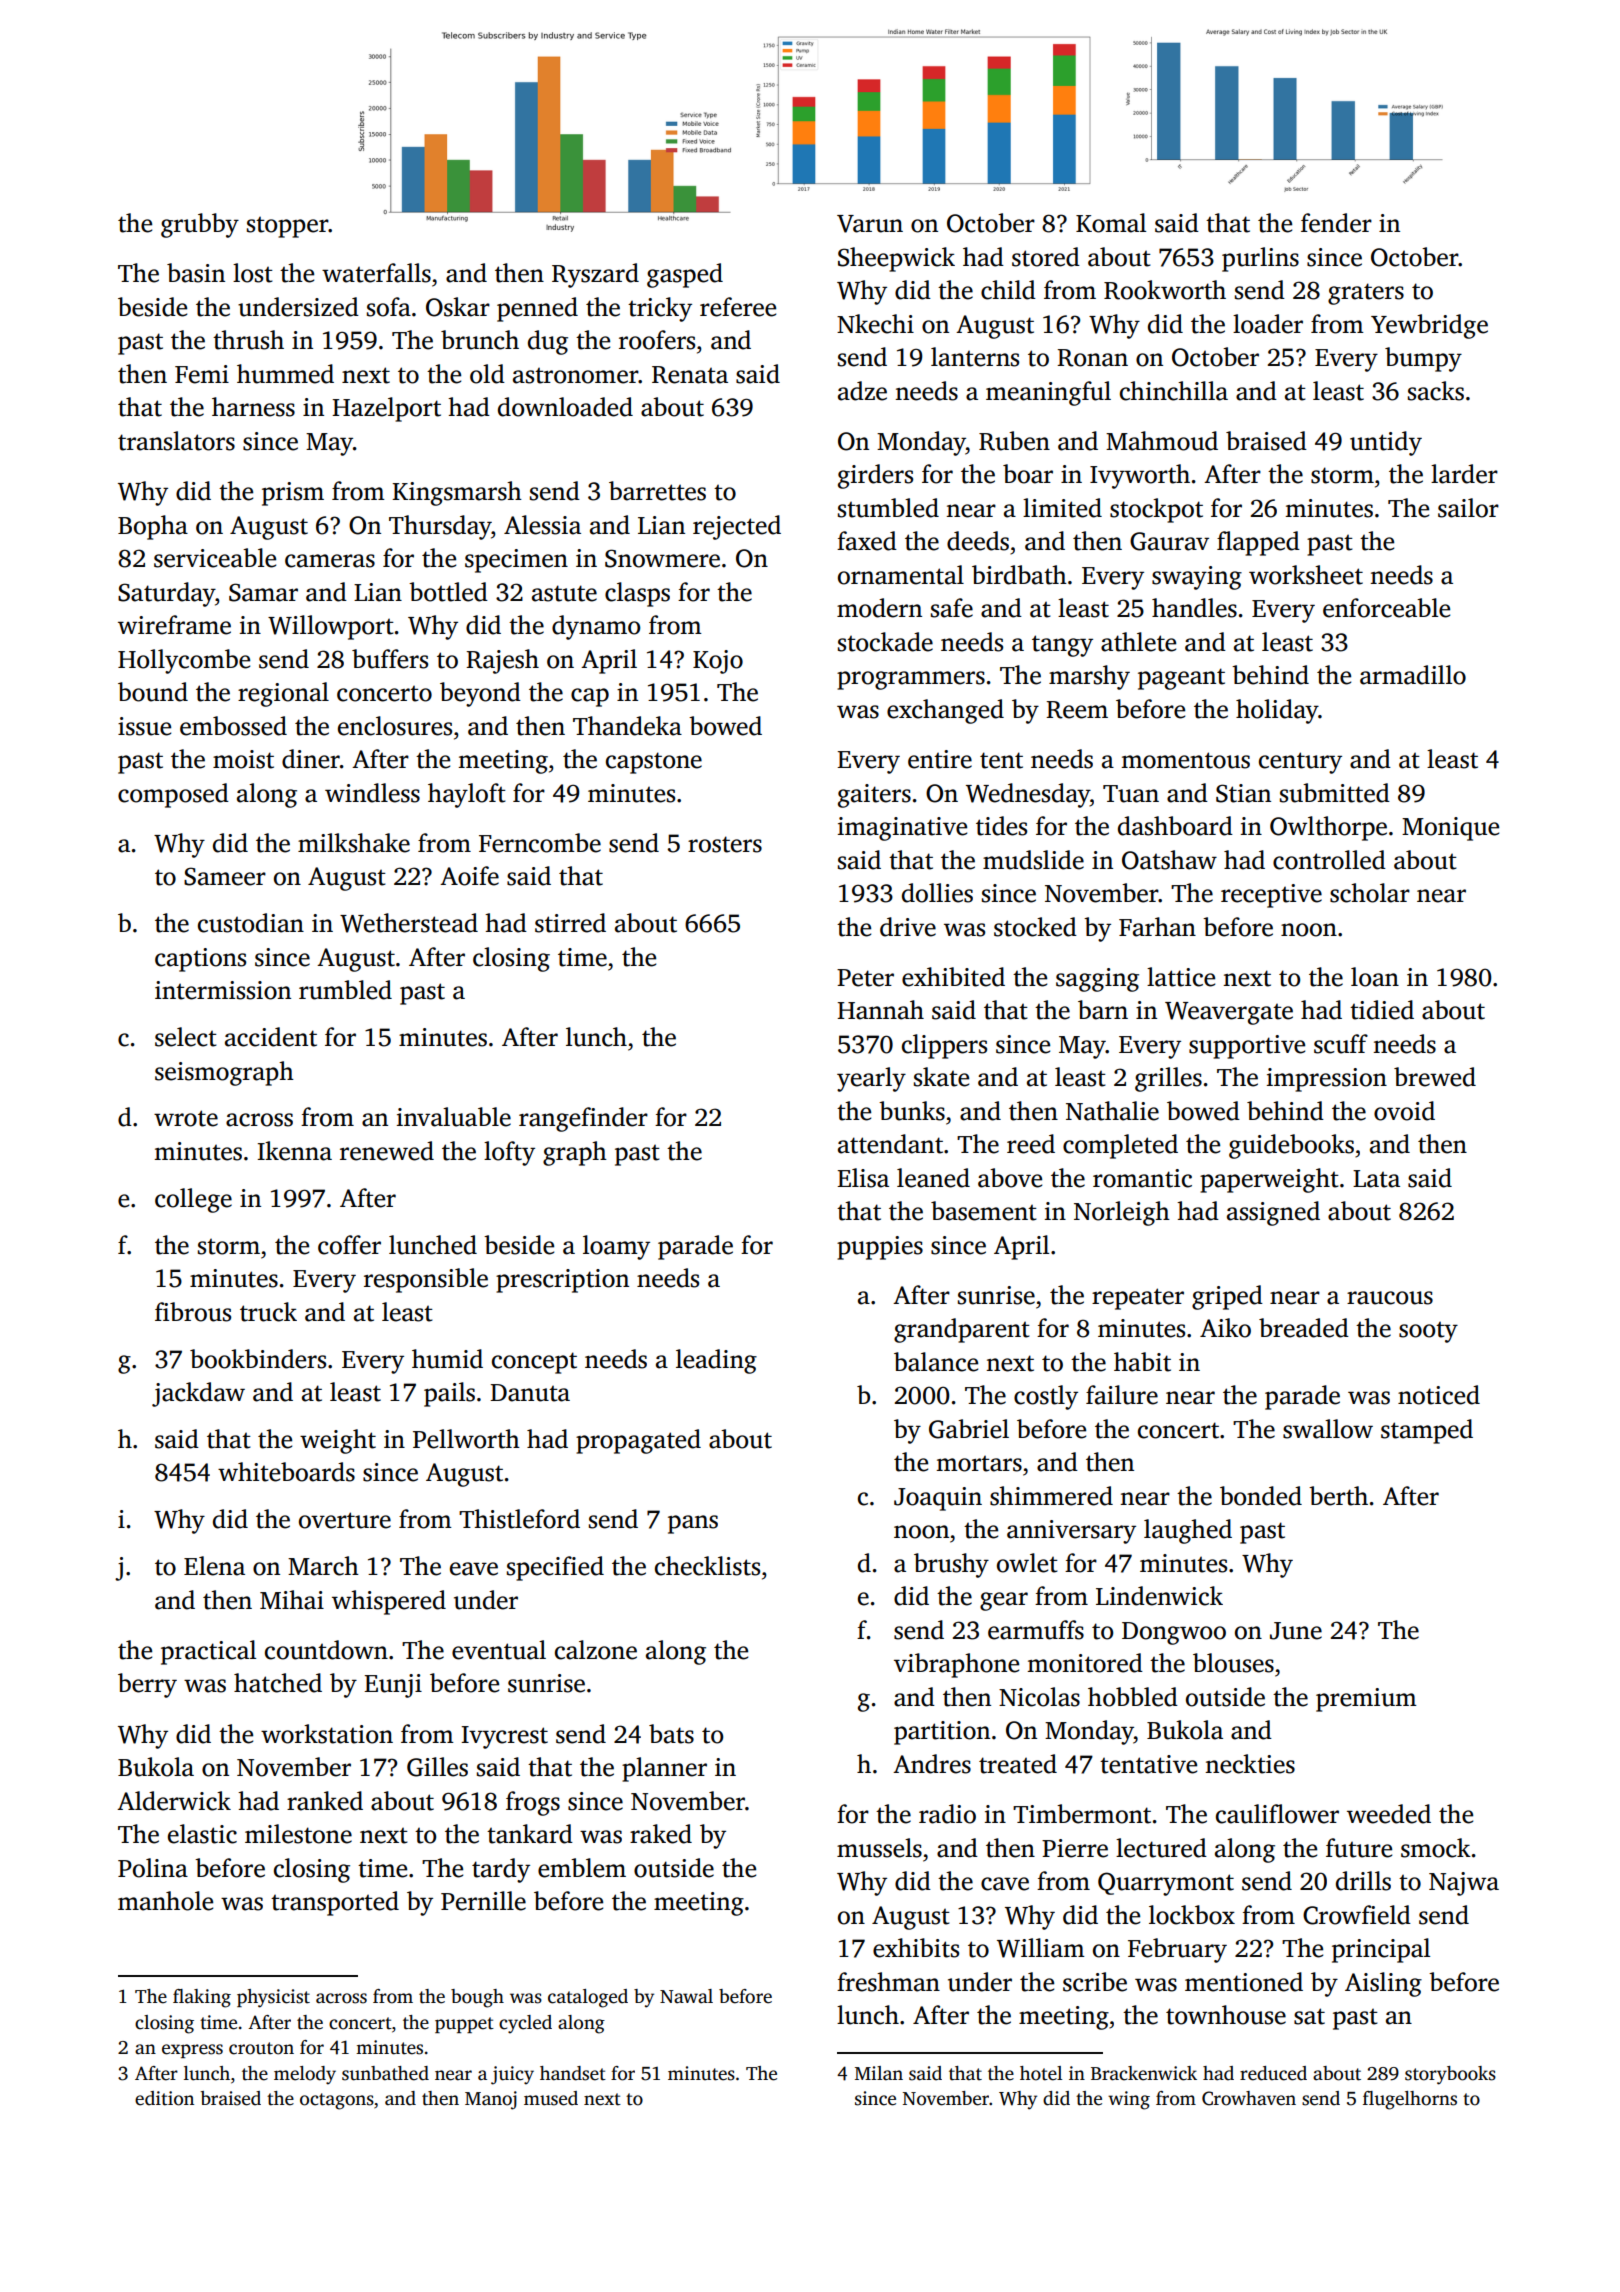 The image size is (1620, 2292). I want to click on berth, so click(1338, 1496).
